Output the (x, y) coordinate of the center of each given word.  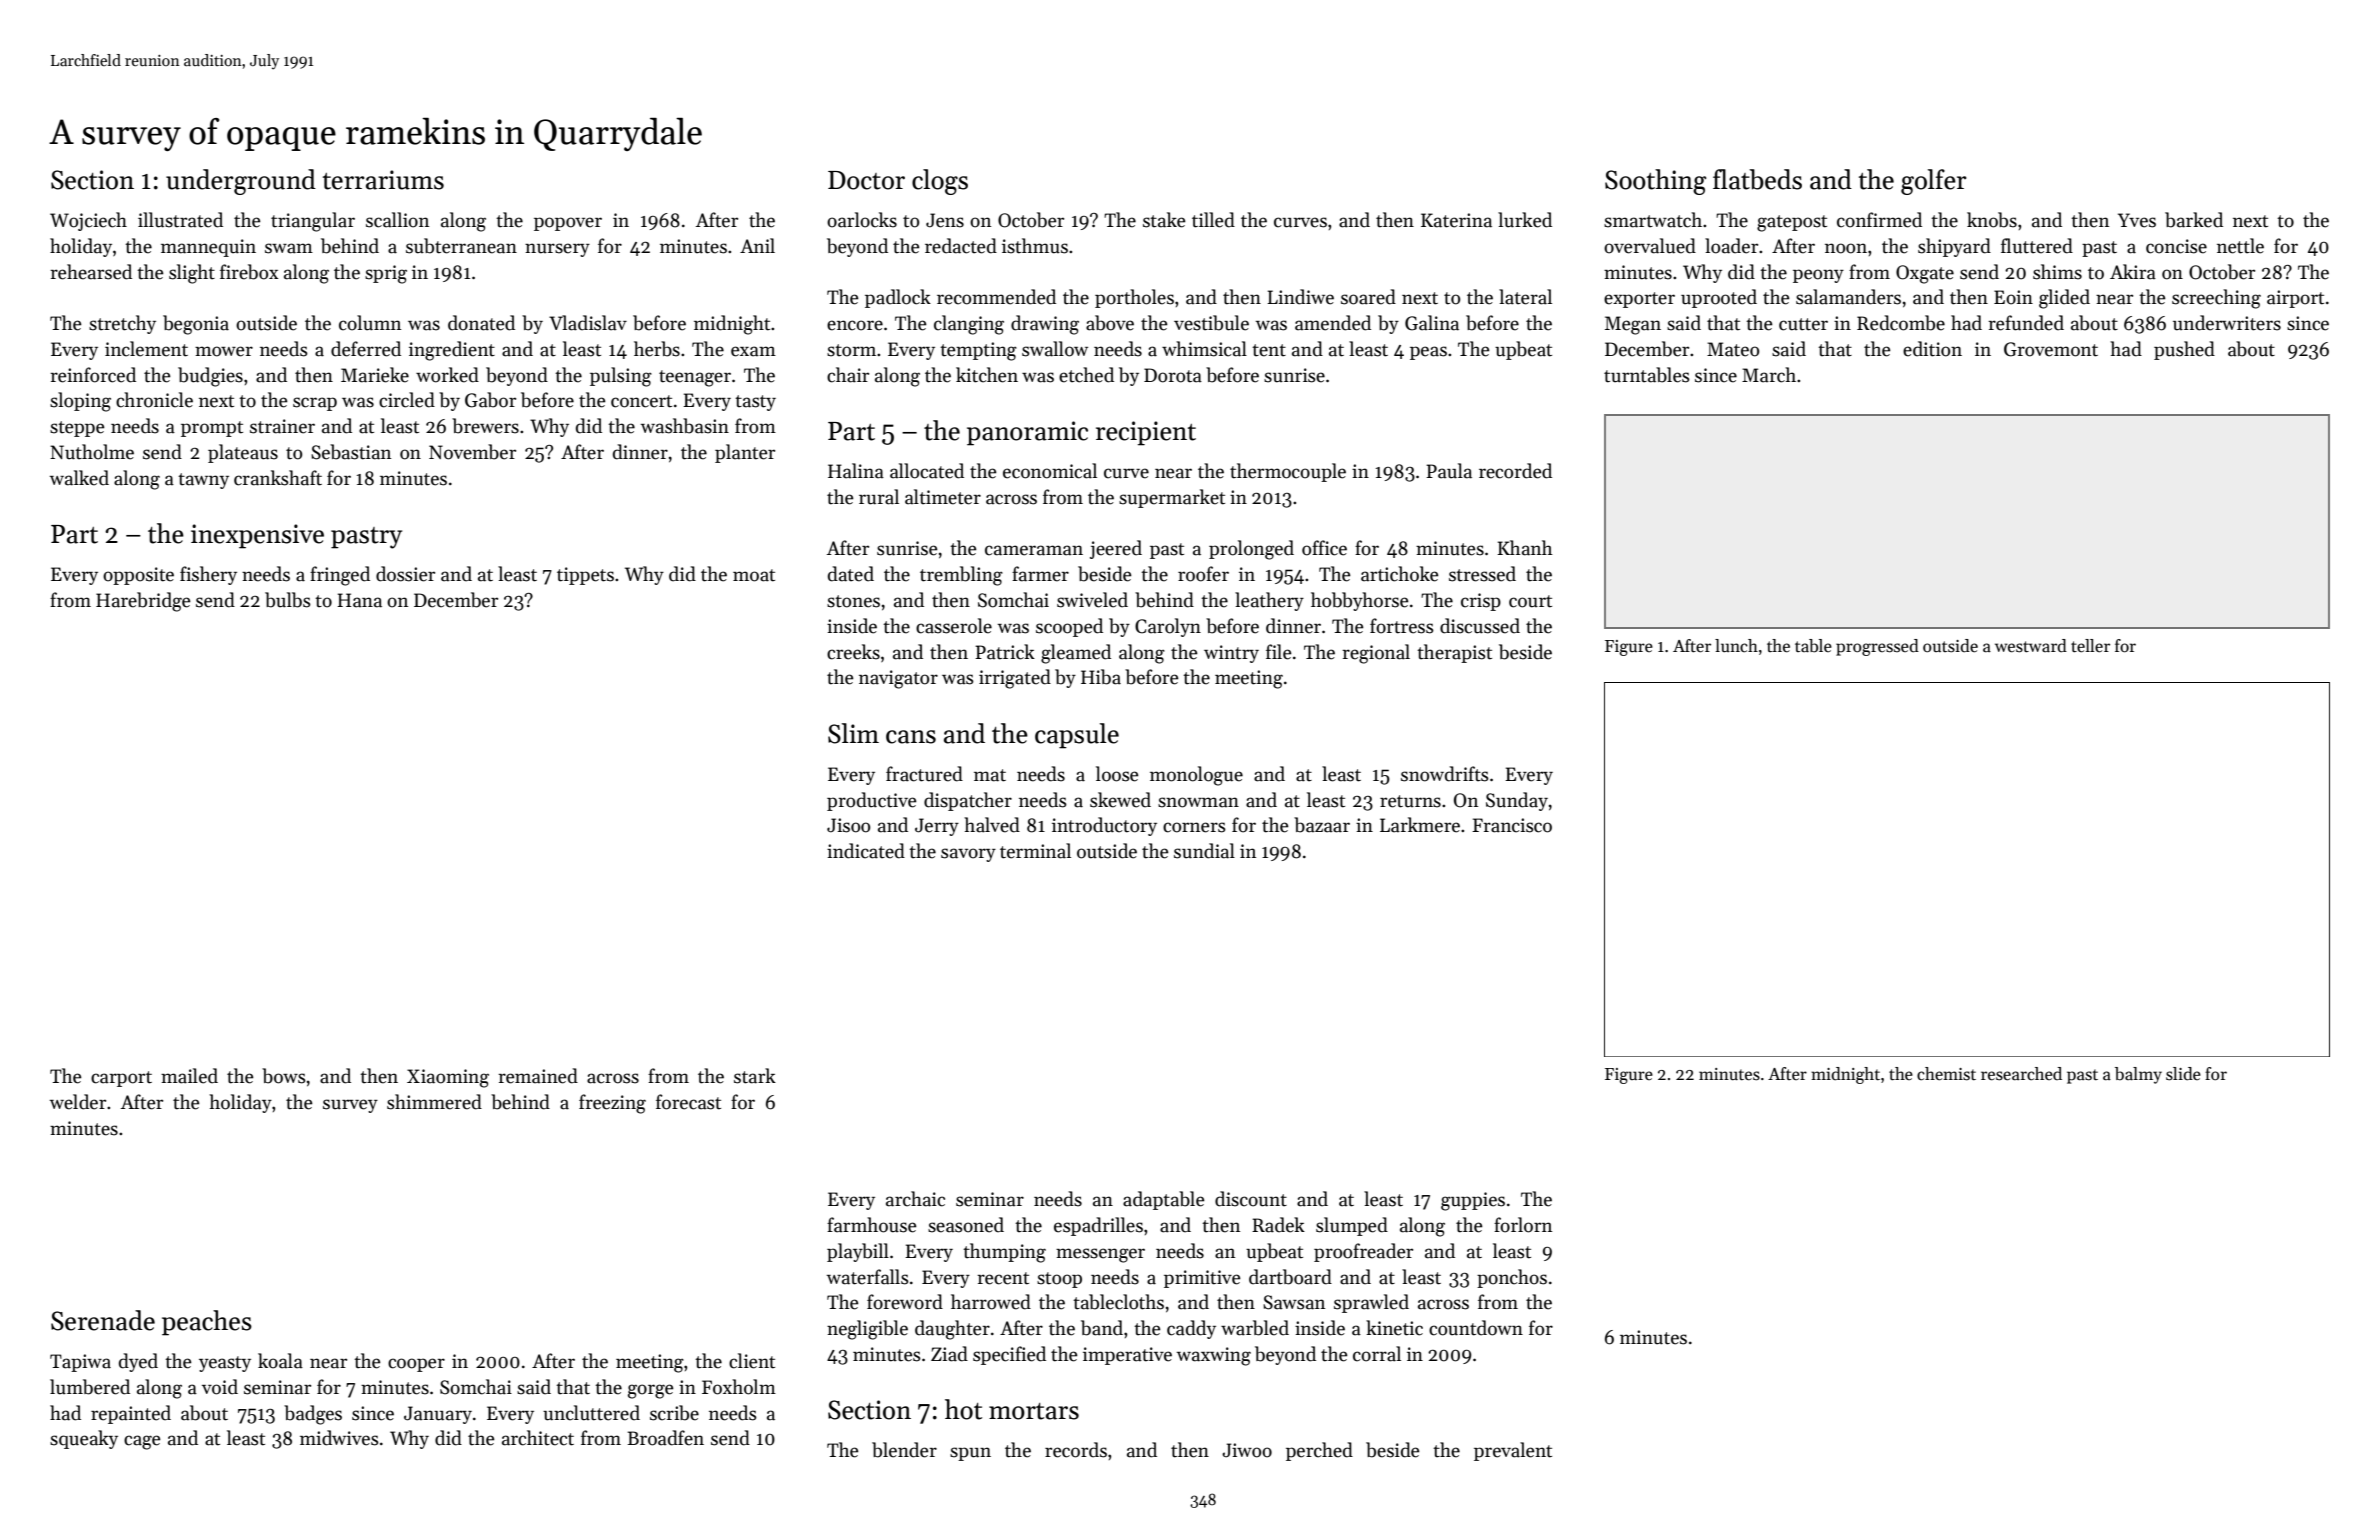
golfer (1934, 182)
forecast (688, 1102)
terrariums (383, 180)
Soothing (1655, 182)
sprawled (1371, 1303)
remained (538, 1076)
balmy (2138, 1075)
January (438, 1415)
